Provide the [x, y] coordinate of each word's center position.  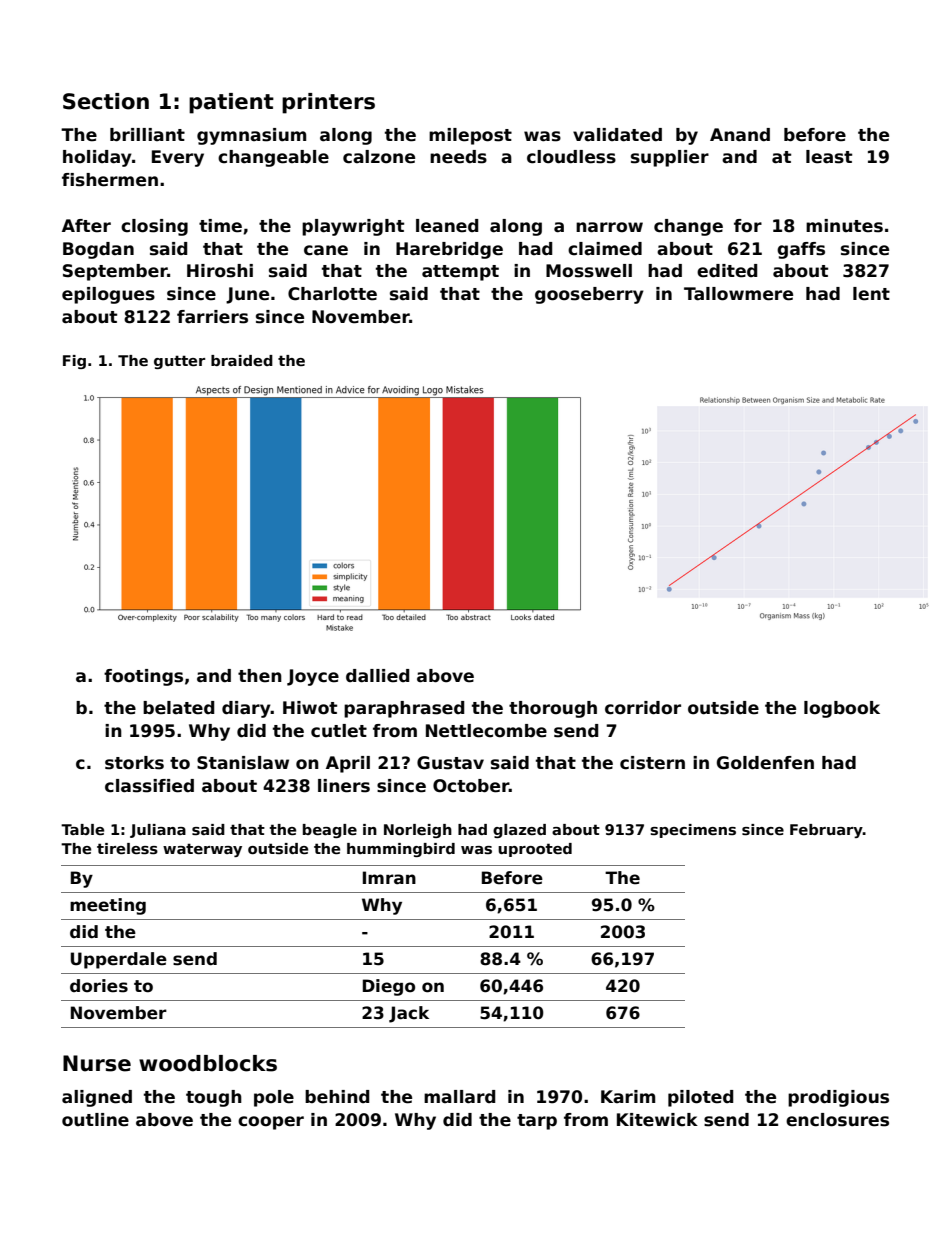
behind [337, 1097]
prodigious [838, 1098]
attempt [460, 273]
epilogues [108, 295]
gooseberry [589, 295]
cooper [271, 1123]
